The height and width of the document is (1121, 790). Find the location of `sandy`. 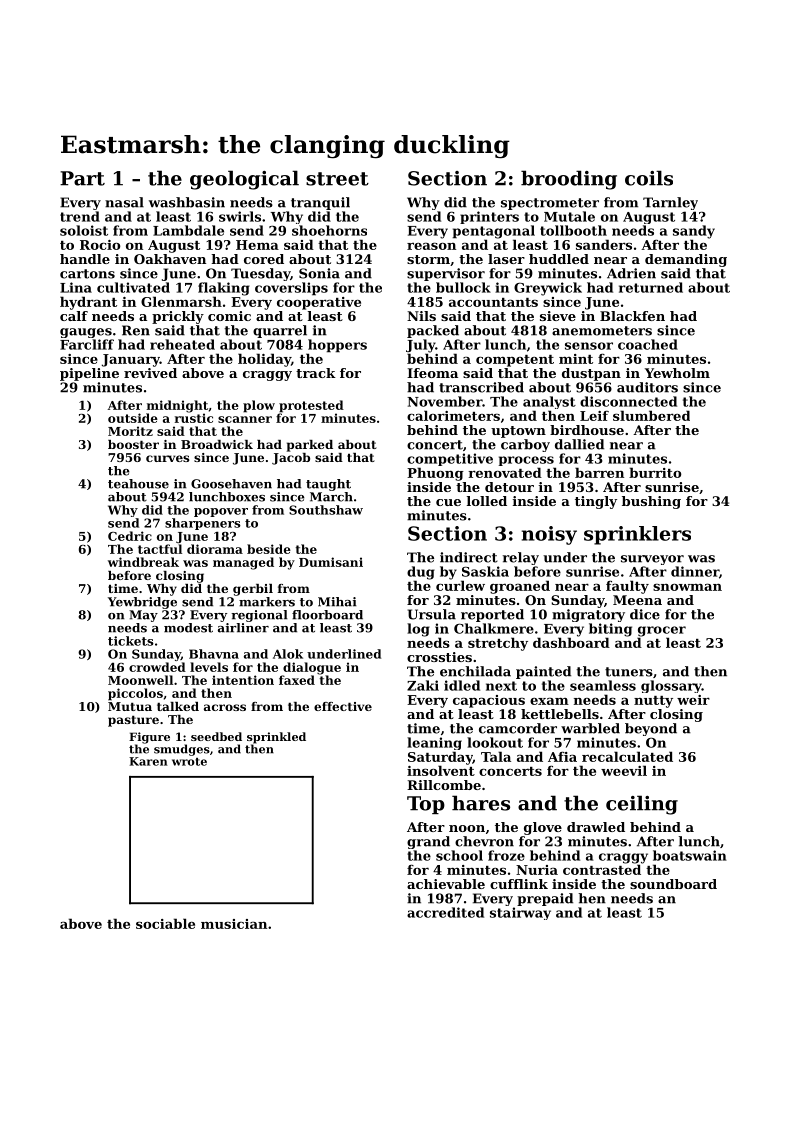

sandy is located at coordinates (694, 232).
